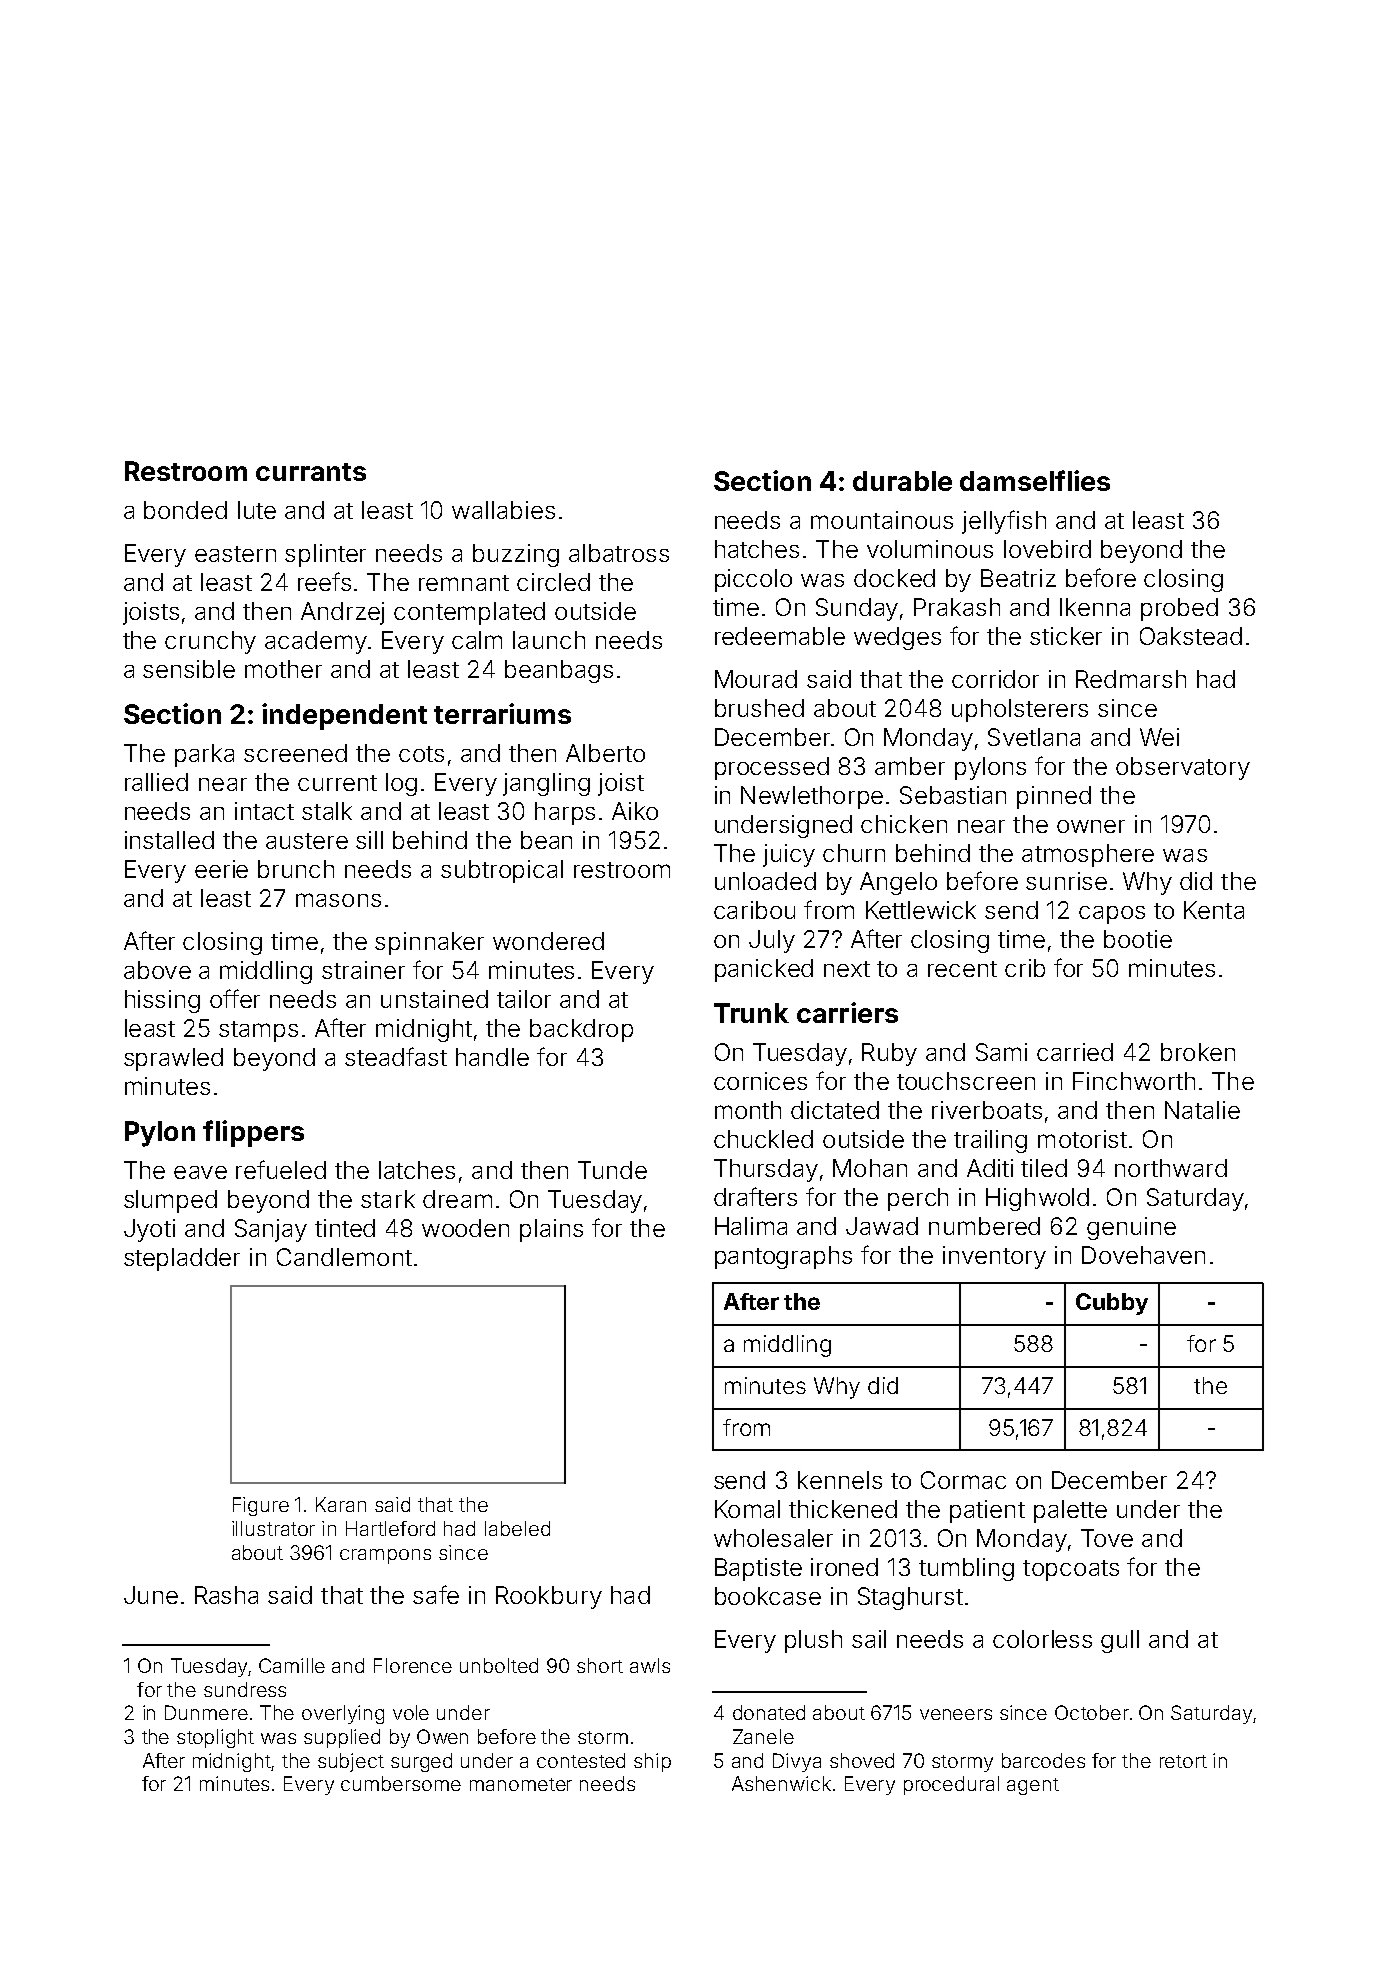 The height and width of the screenshot is (1969, 1386). Describe the element at coordinates (344, 1257) in the screenshot. I see `Candlemont` at that location.
